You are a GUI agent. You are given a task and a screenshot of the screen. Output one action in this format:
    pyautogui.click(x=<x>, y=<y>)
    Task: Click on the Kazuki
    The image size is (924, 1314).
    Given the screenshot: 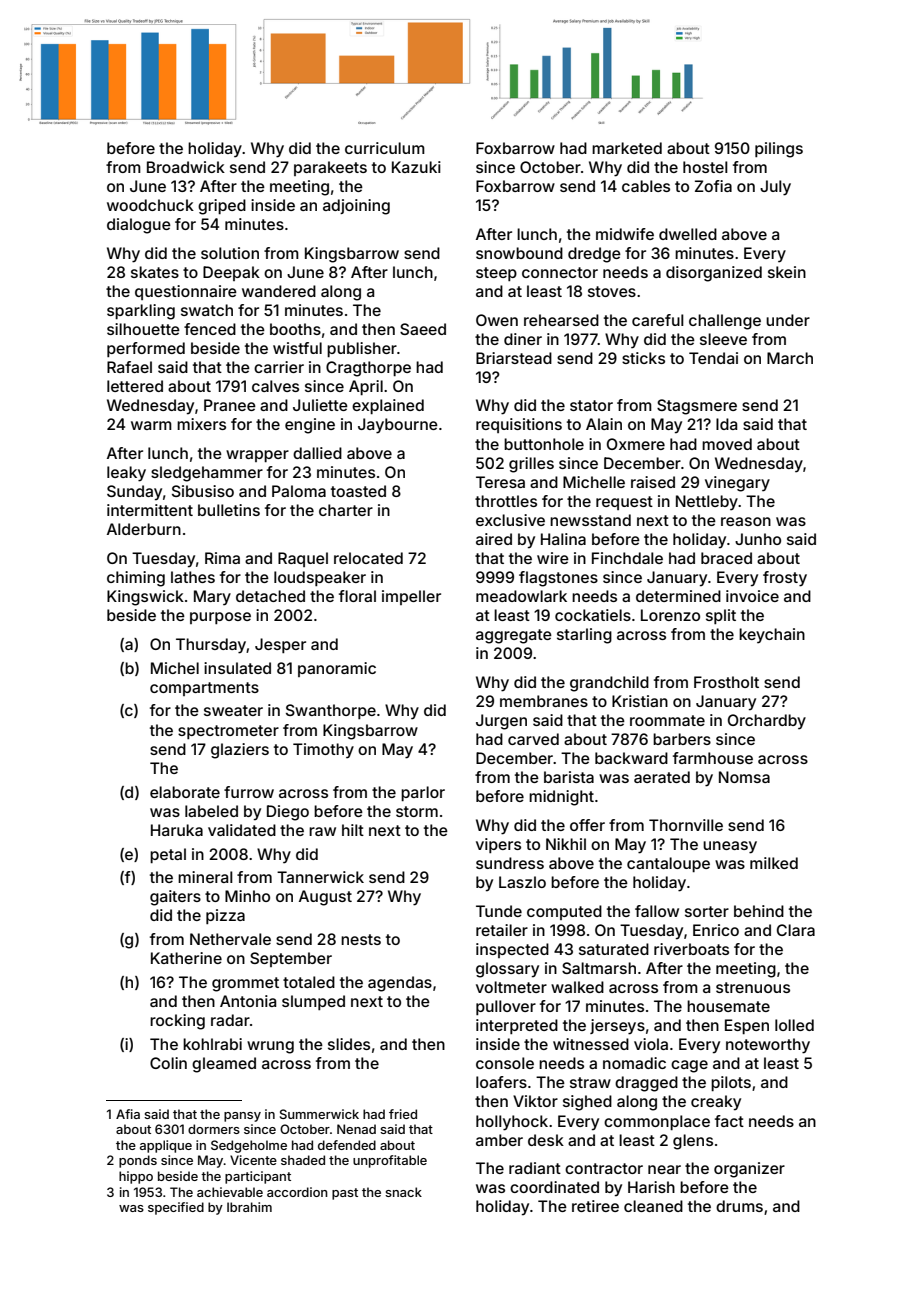 What is the action you would take?
    pyautogui.click(x=416, y=167)
